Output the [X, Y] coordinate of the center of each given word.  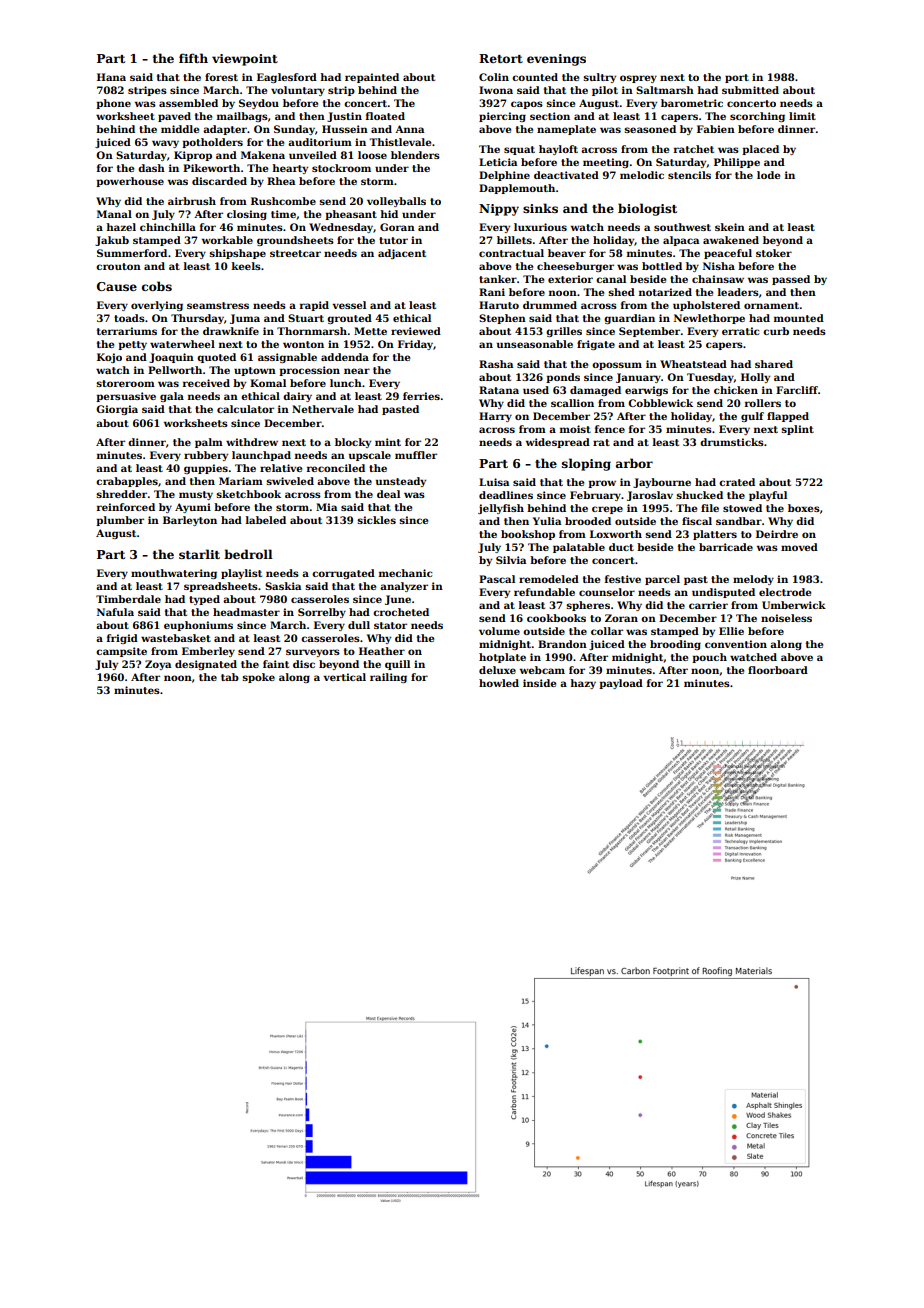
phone [113, 104]
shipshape [237, 254]
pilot [605, 91]
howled [499, 683]
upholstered [706, 306]
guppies [206, 469]
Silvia [511, 560]
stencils [689, 175]
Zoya [158, 665]
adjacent [402, 254]
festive [623, 579]
